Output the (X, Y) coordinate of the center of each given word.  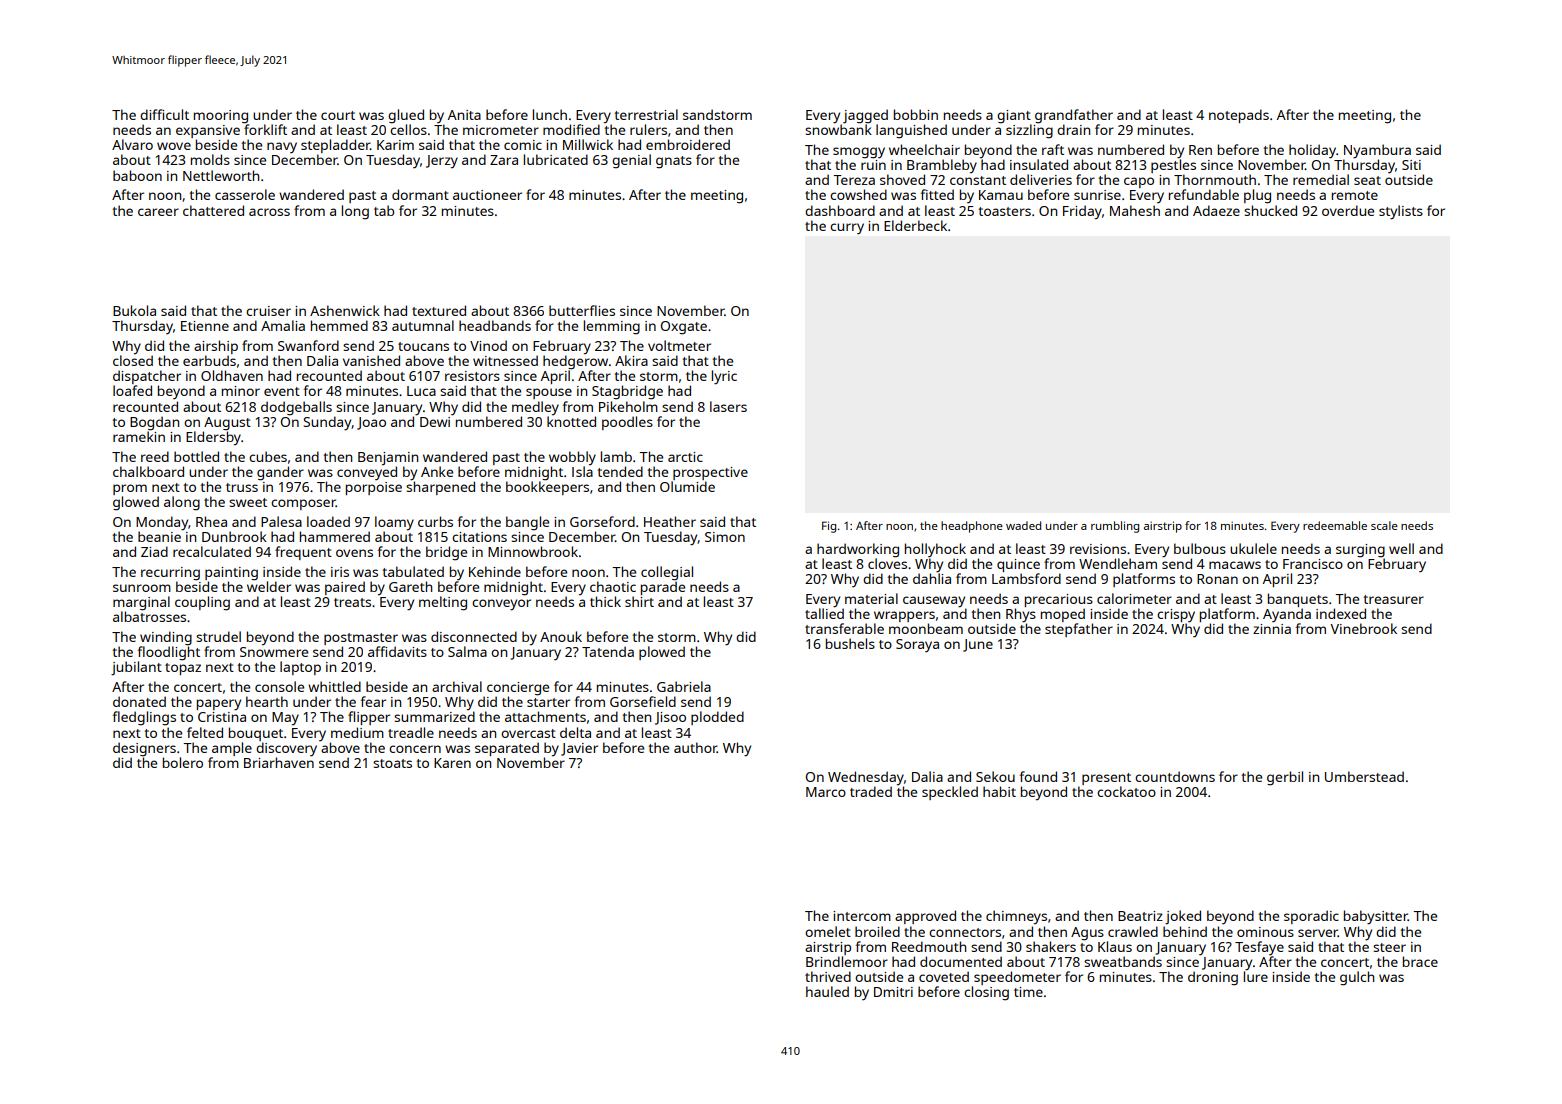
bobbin (916, 114)
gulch (1357, 978)
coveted (944, 976)
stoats (392, 763)
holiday (1312, 151)
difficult (164, 114)
